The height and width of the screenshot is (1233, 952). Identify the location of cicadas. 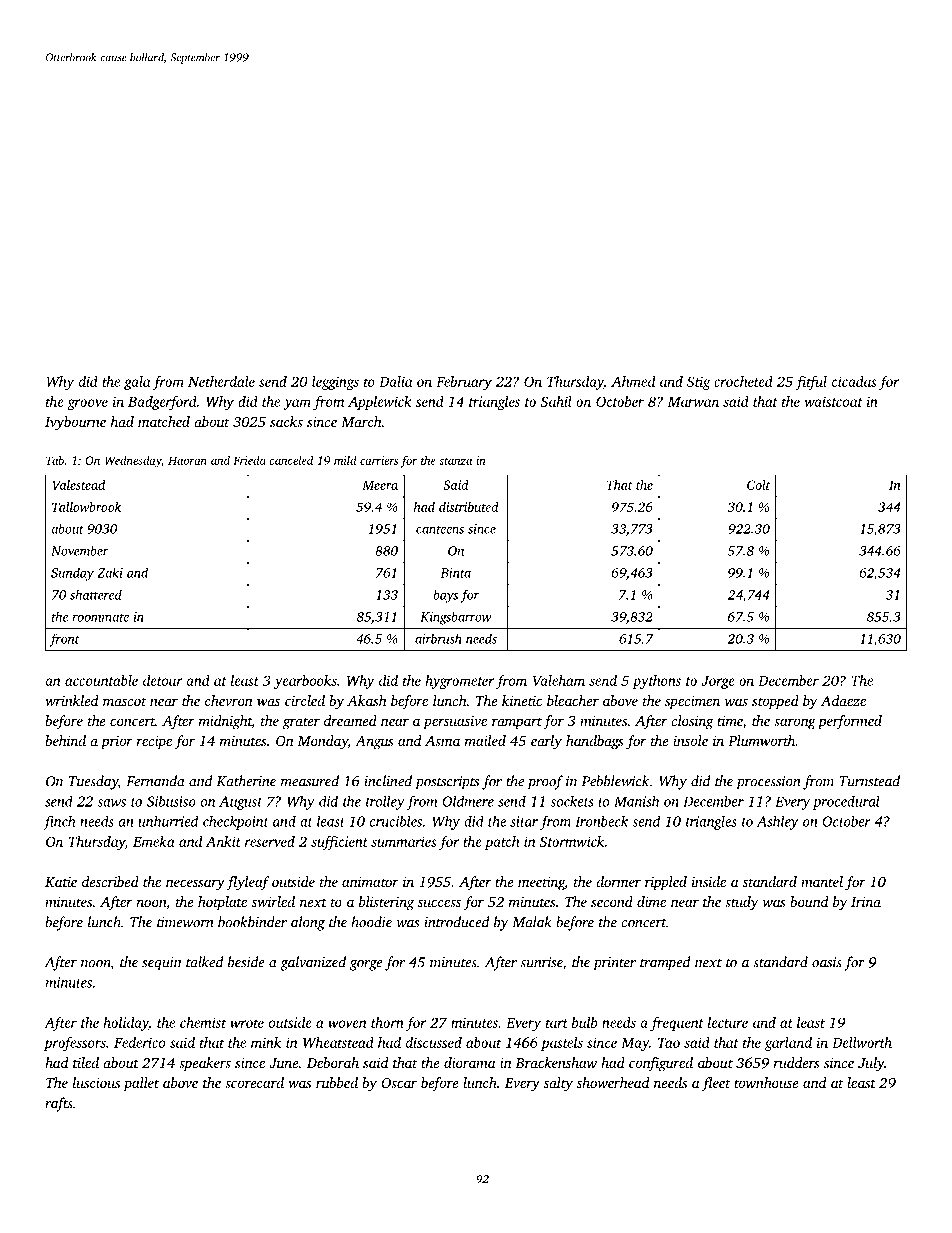
(854, 381).
